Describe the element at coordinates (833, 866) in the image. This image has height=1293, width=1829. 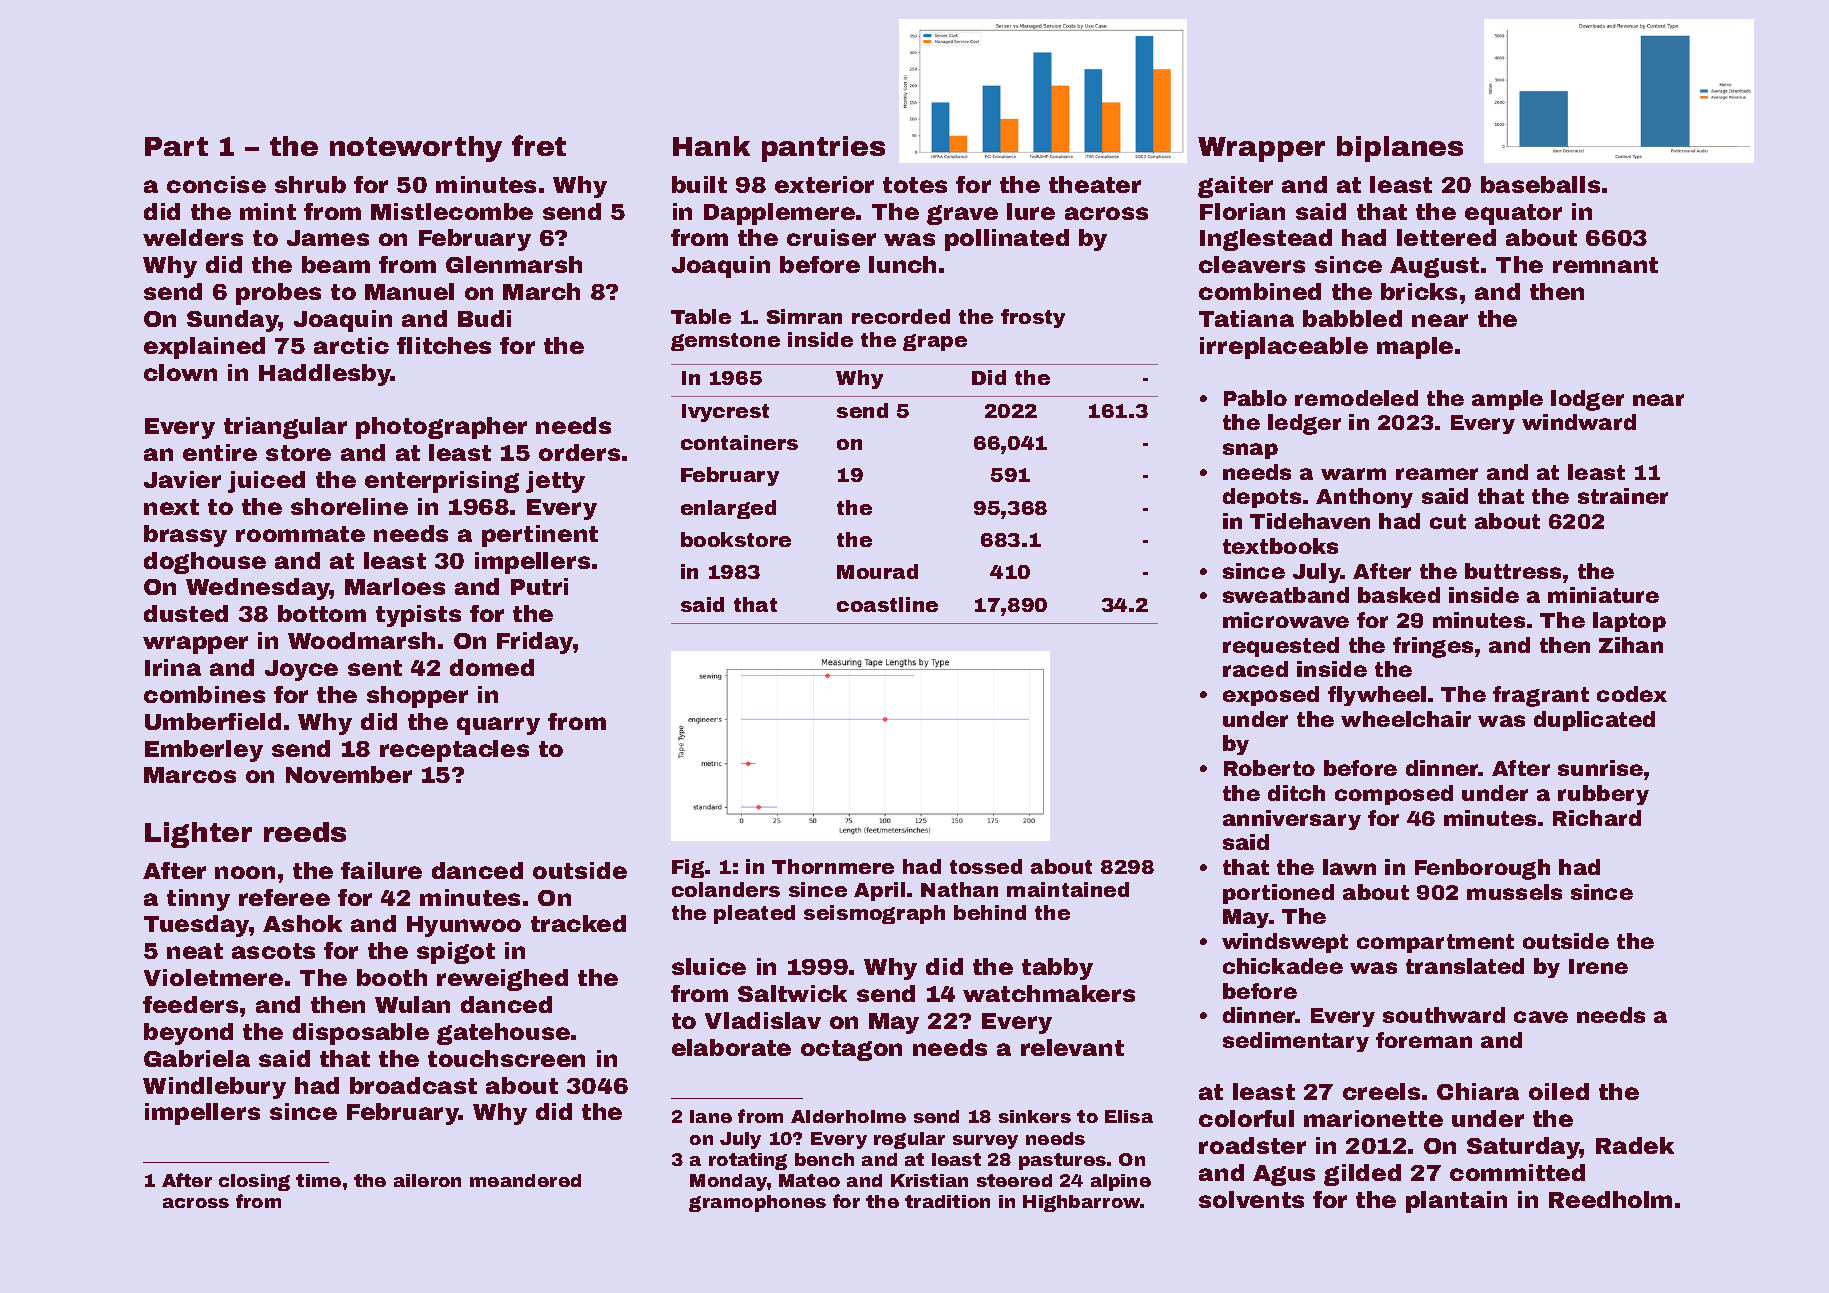
I see `Thornmere` at that location.
